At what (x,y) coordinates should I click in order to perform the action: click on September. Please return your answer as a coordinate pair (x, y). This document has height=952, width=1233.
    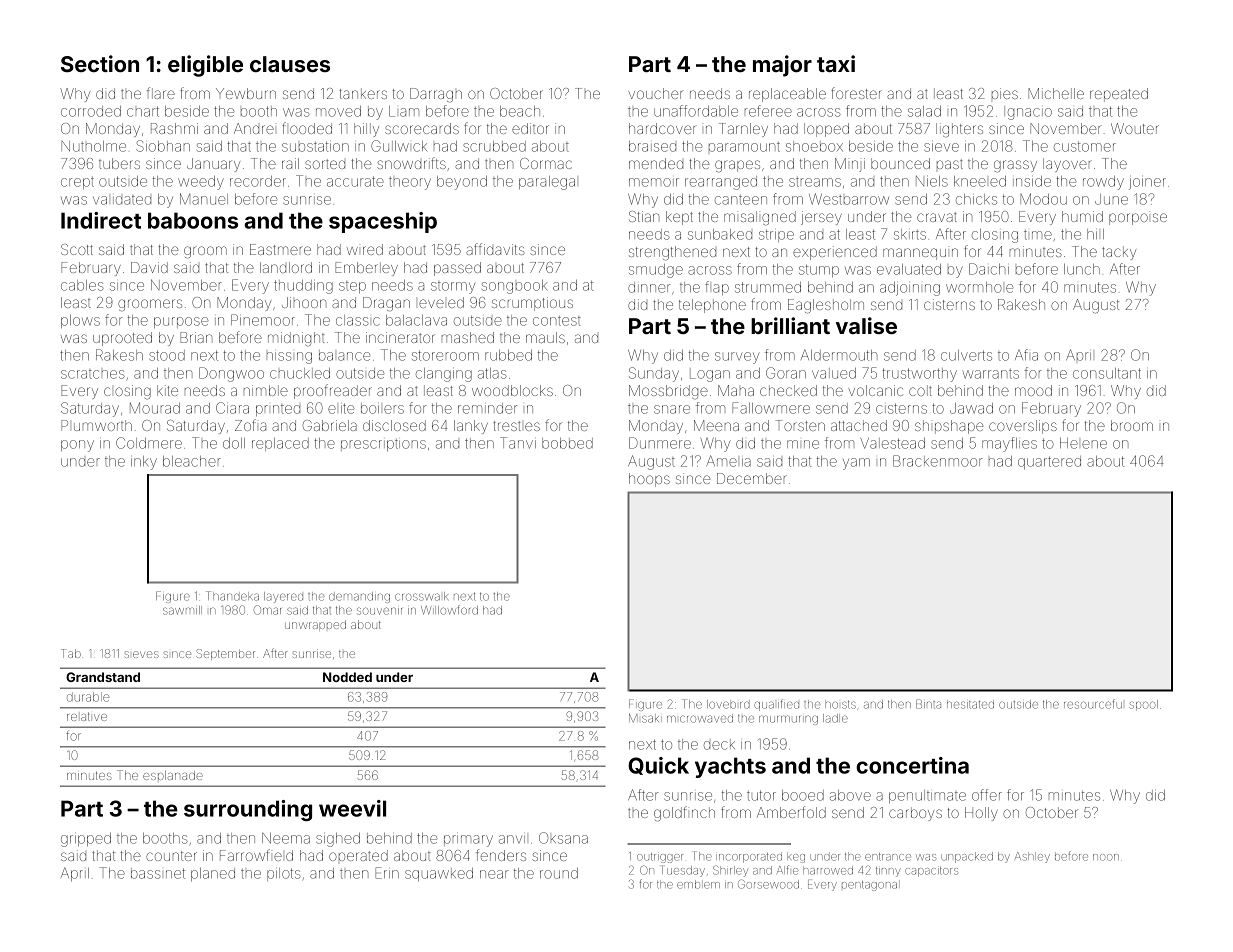
    Looking at the image, I should click on (225, 654).
